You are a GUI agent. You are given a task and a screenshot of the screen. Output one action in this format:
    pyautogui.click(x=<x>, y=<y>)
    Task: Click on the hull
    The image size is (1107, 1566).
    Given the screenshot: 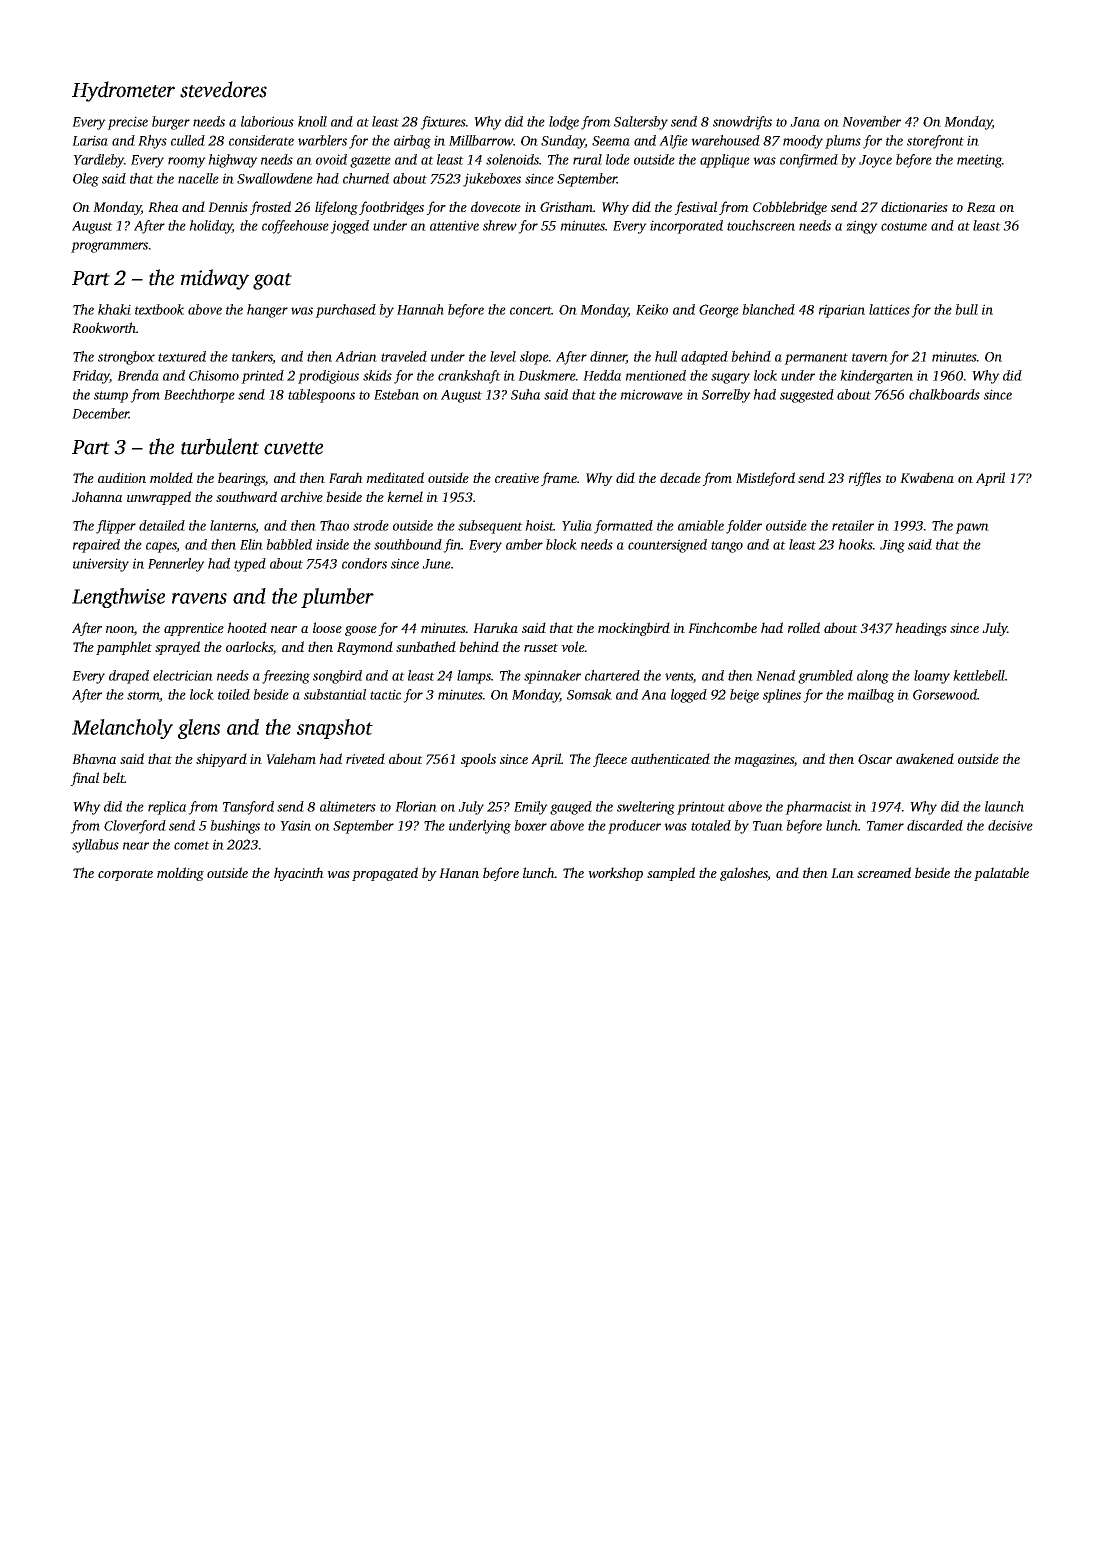 What is the action you would take?
    pyautogui.click(x=666, y=356)
